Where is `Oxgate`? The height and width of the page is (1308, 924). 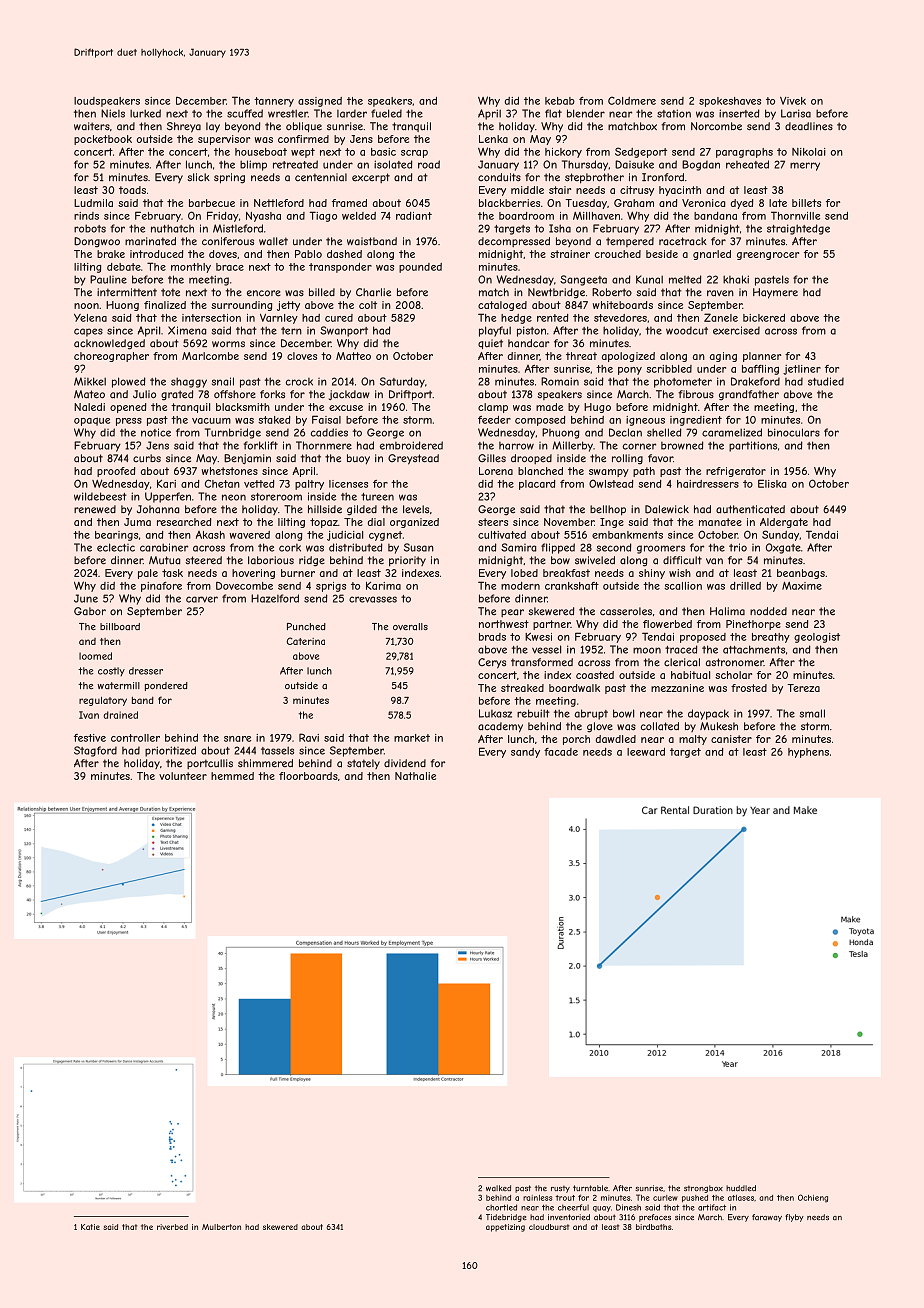 Oxgate is located at coordinates (783, 548).
